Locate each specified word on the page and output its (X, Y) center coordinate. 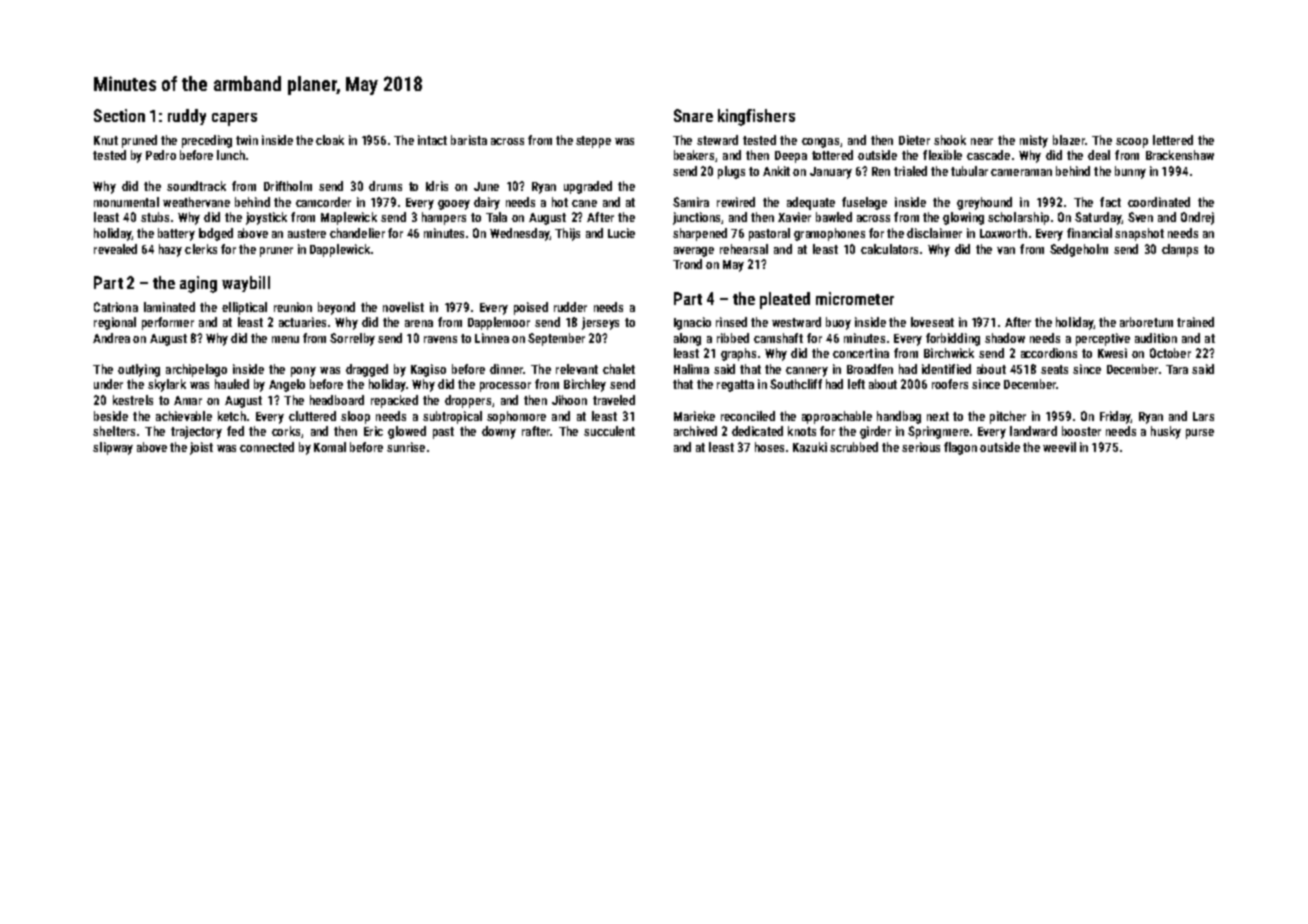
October (1170, 353)
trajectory (196, 432)
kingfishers (756, 117)
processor (505, 387)
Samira (691, 202)
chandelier (357, 233)
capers (234, 119)
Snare (693, 115)
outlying (139, 370)
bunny (1130, 172)
